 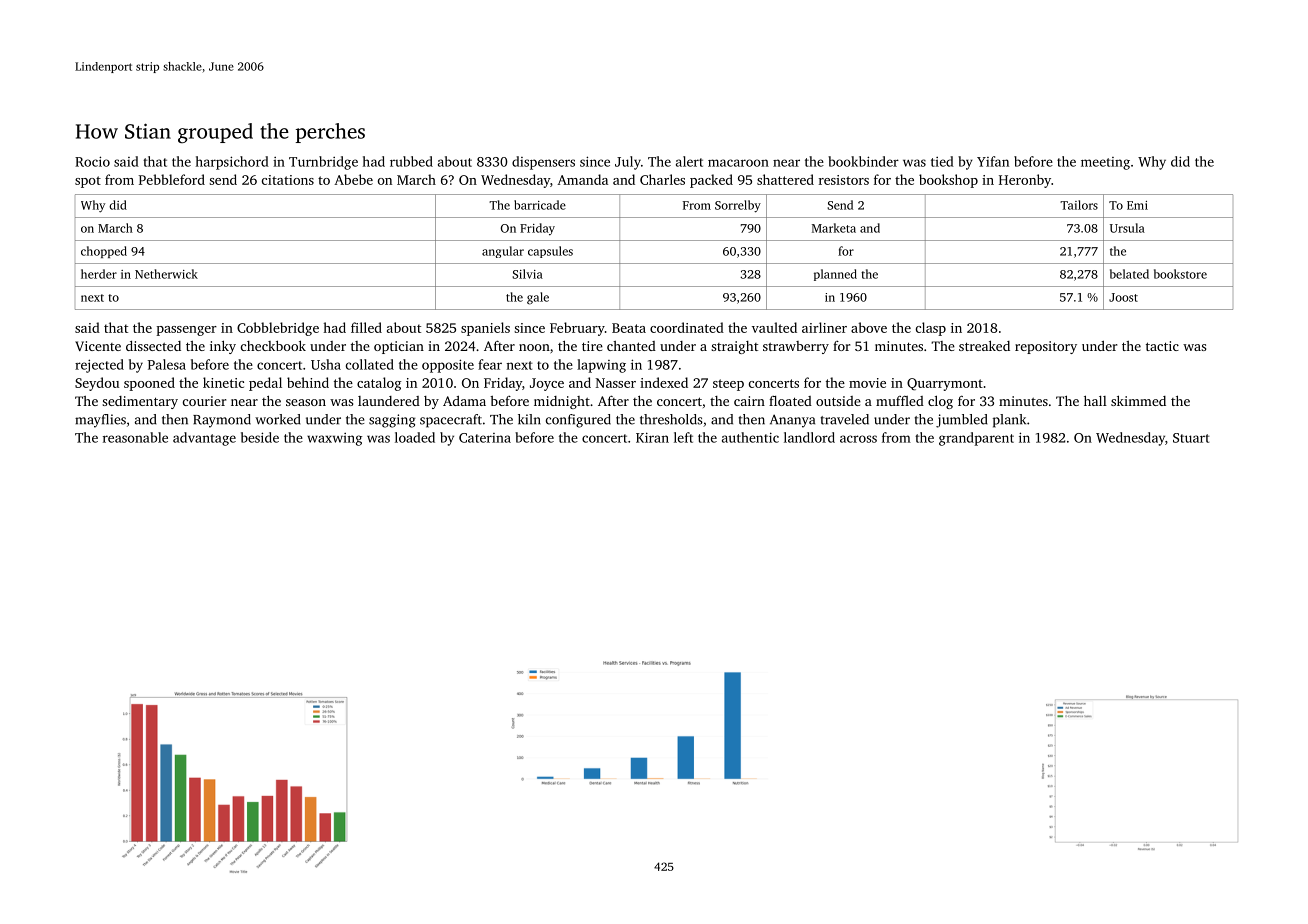 What do you see at coordinates (809, 437) in the screenshot?
I see `landlord` at bounding box center [809, 437].
